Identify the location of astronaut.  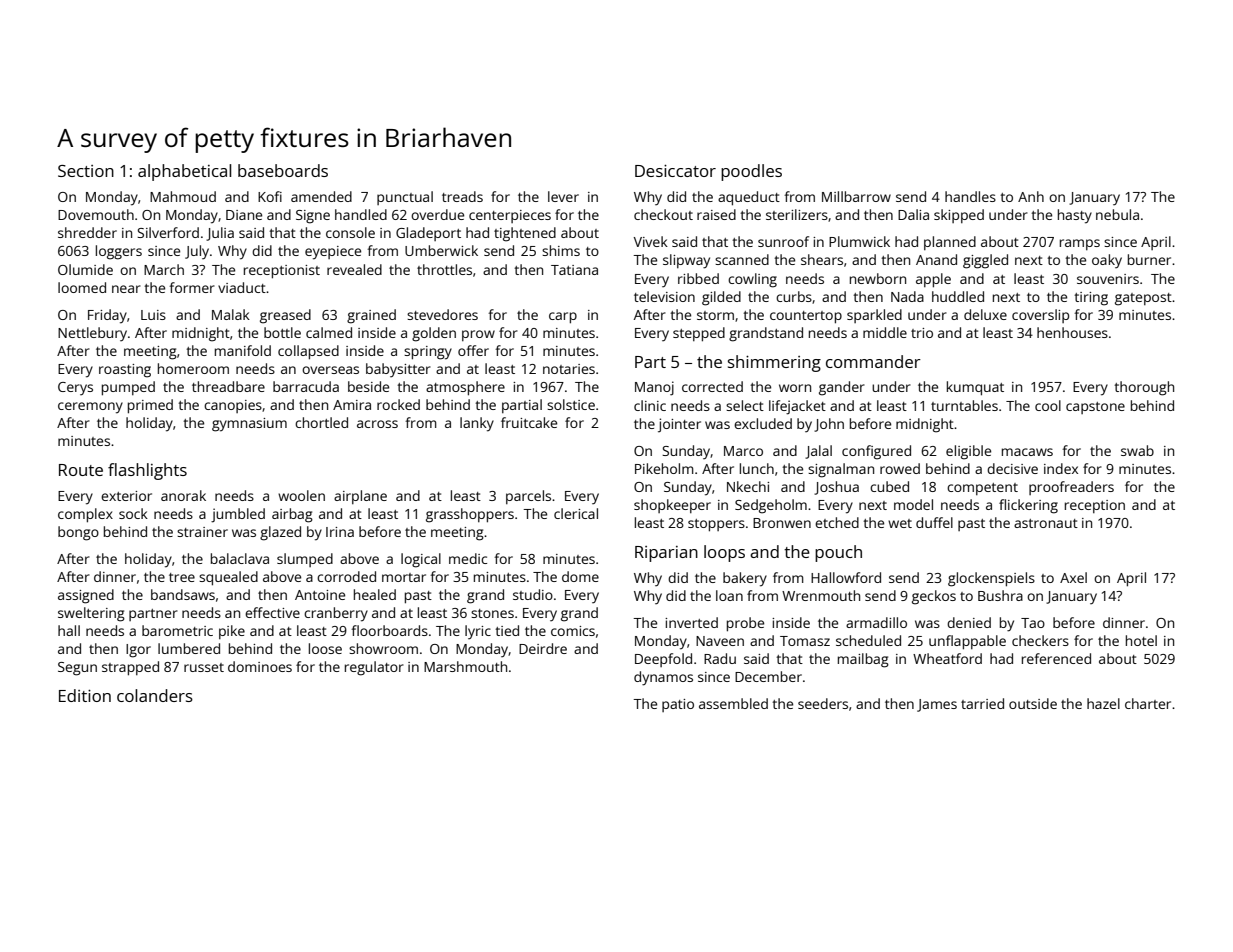
(1046, 523).
